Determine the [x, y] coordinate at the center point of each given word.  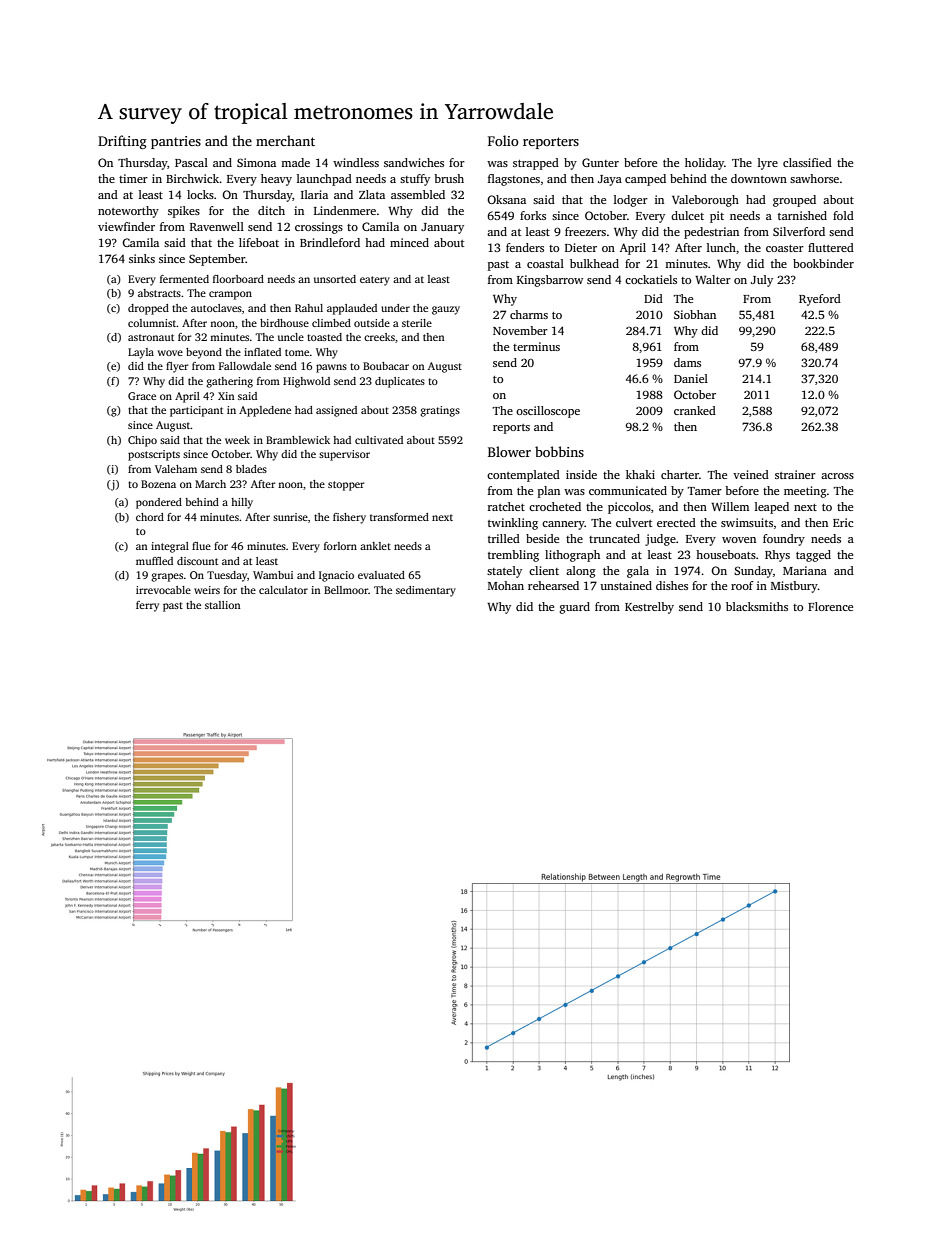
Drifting [122, 142]
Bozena [158, 484]
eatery [375, 281]
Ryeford [820, 300]
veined [751, 474]
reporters [551, 143]
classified [807, 162]
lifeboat [259, 242]
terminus [536, 346]
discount [197, 561]
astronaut [151, 337]
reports [511, 429]
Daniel [691, 378]
